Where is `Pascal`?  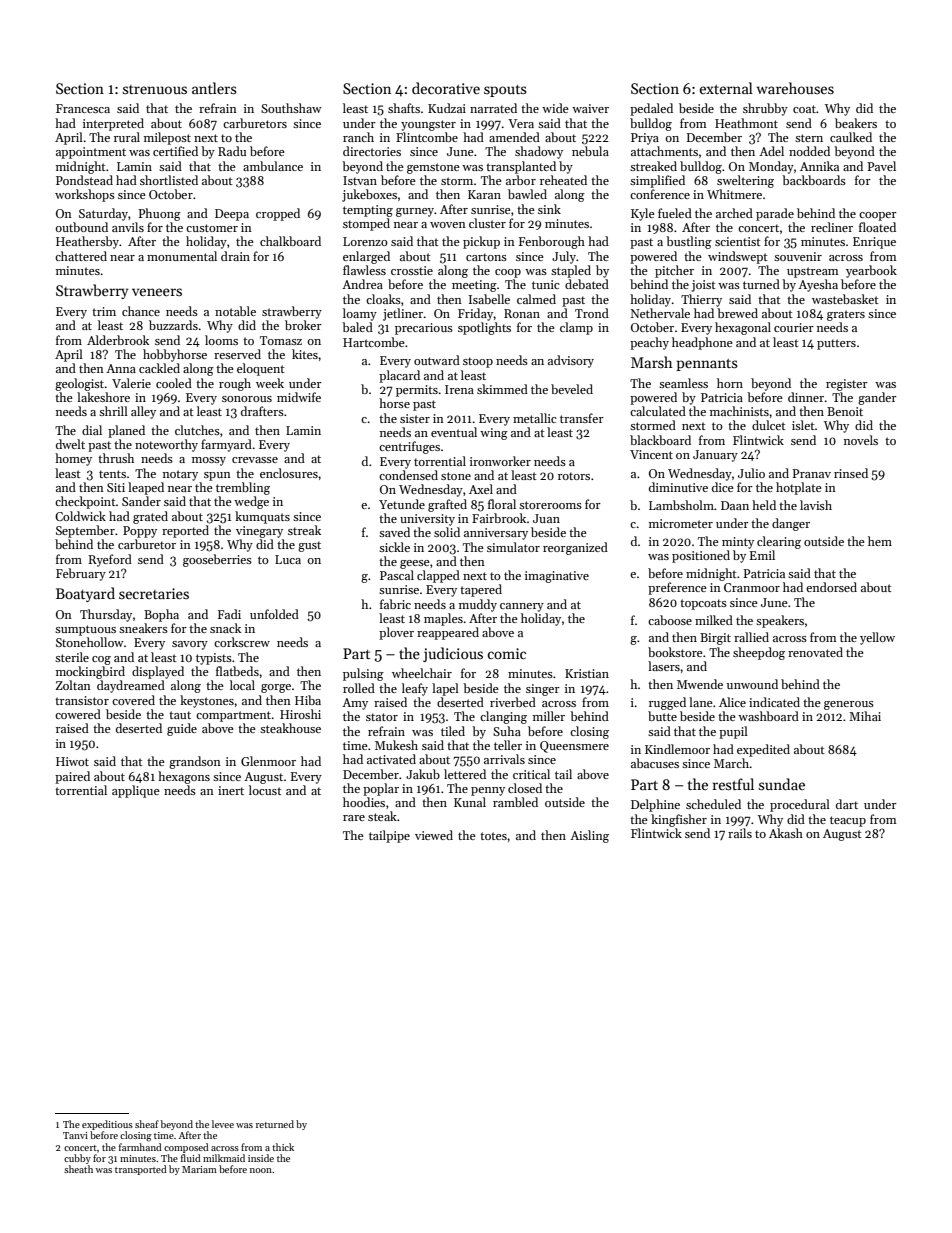
Pascal is located at coordinates (397, 575).
